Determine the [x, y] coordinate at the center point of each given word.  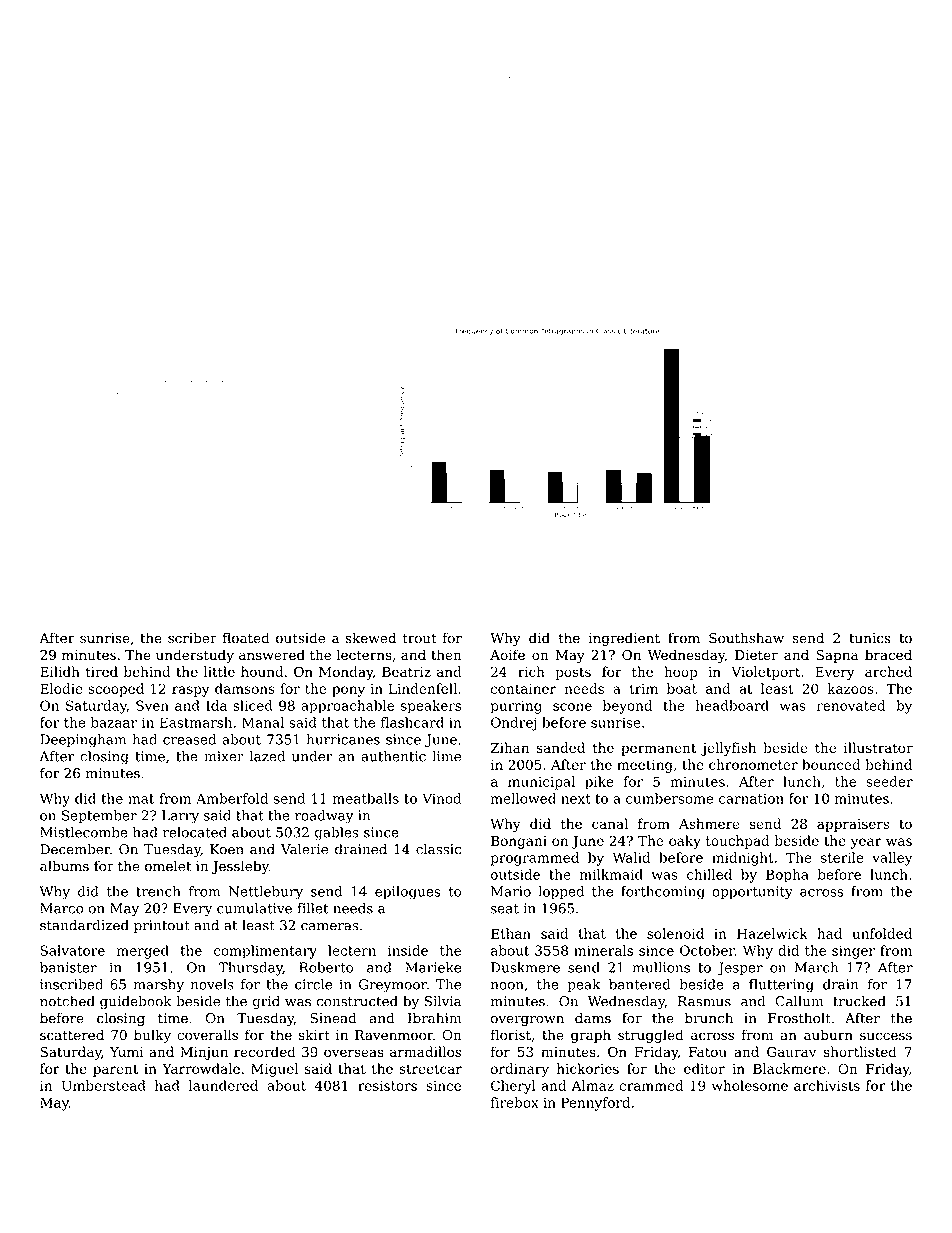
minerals [603, 950]
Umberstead [104, 1085]
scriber [192, 638]
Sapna [837, 656]
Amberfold [232, 798]
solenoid [675, 933]
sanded [561, 747]
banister [68, 967]
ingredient [624, 639]
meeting [645, 766]
